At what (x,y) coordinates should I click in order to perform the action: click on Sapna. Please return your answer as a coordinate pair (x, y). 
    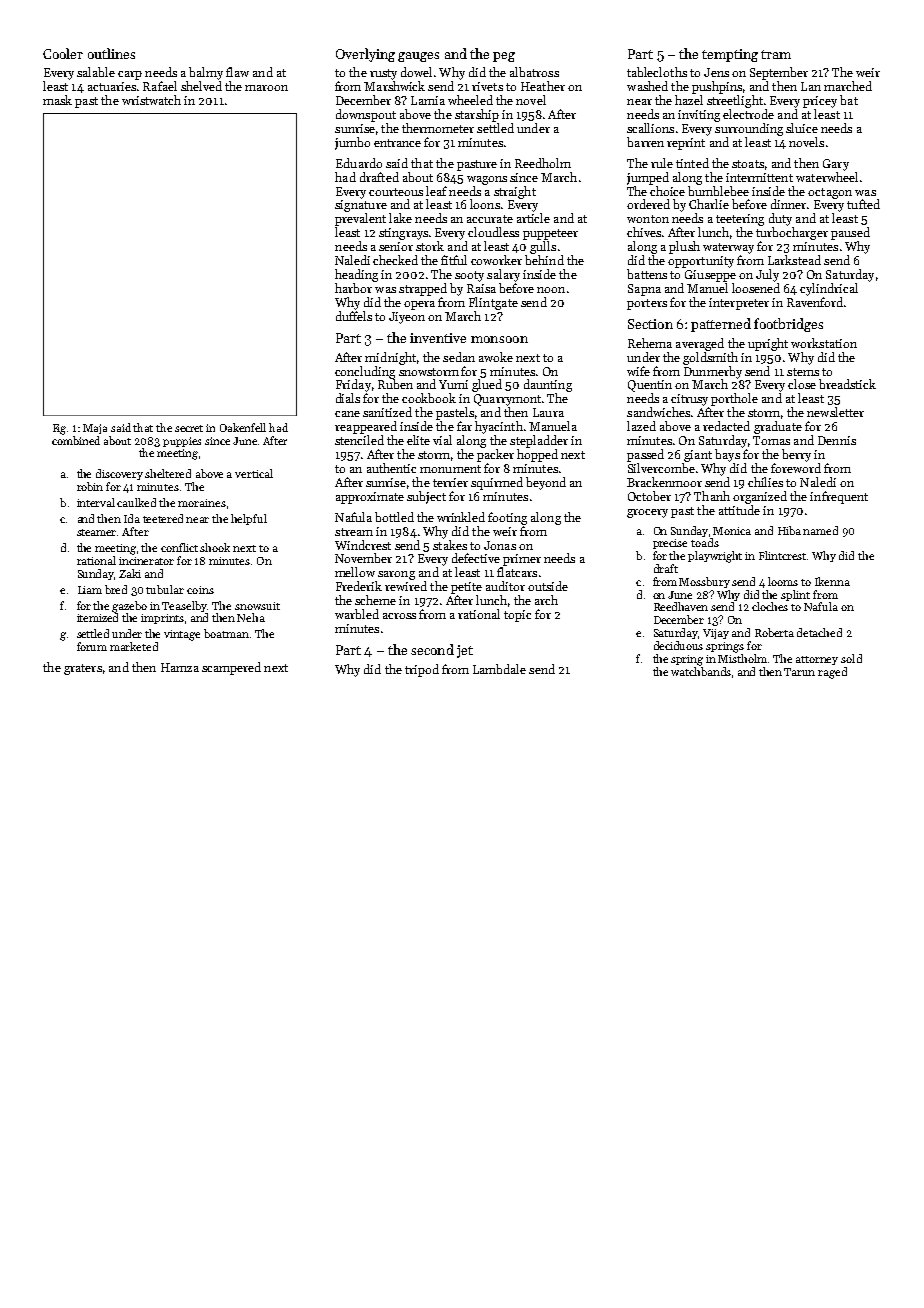
    Looking at the image, I should click on (644, 290).
